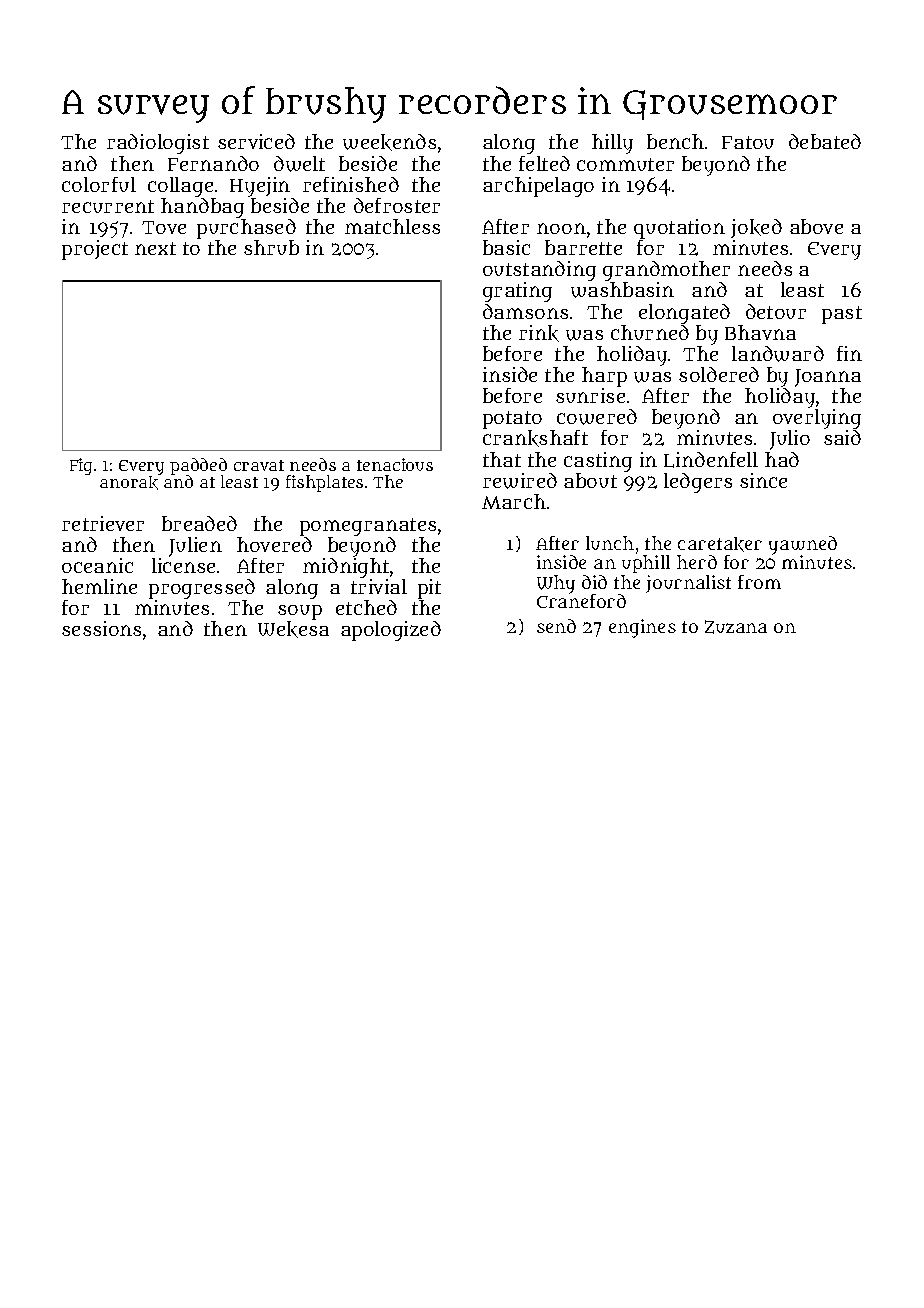 This screenshot has width=924, height=1308. I want to click on padded, so click(198, 466).
